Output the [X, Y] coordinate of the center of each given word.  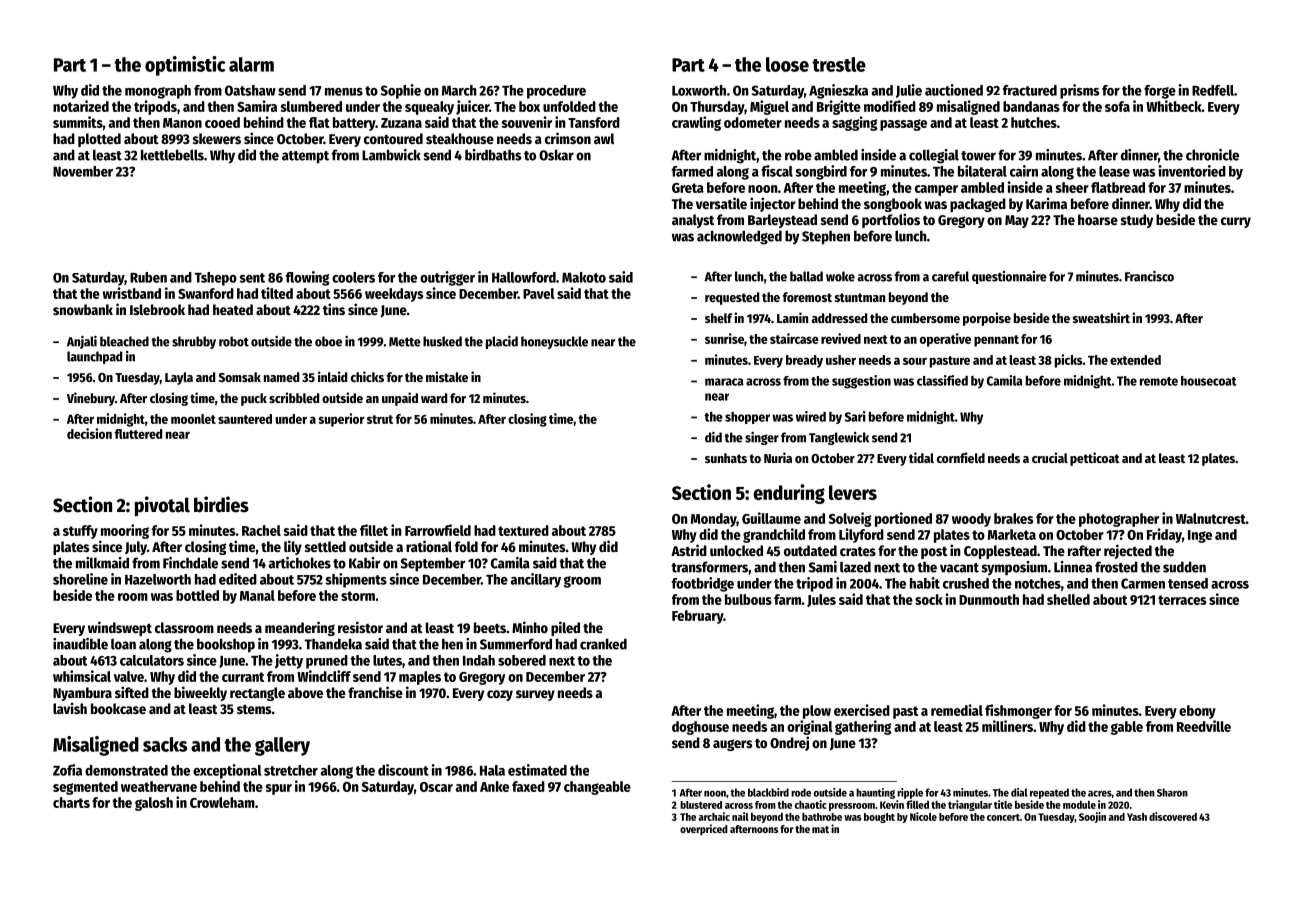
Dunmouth [989, 599]
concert [1003, 817]
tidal [921, 457]
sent [252, 278]
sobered [522, 660]
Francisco [1149, 276]
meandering [300, 628]
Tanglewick [839, 438]
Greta [688, 188]
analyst [693, 221]
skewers [217, 138]
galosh [154, 804]
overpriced [704, 829]
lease [1114, 171]
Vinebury [91, 399]
